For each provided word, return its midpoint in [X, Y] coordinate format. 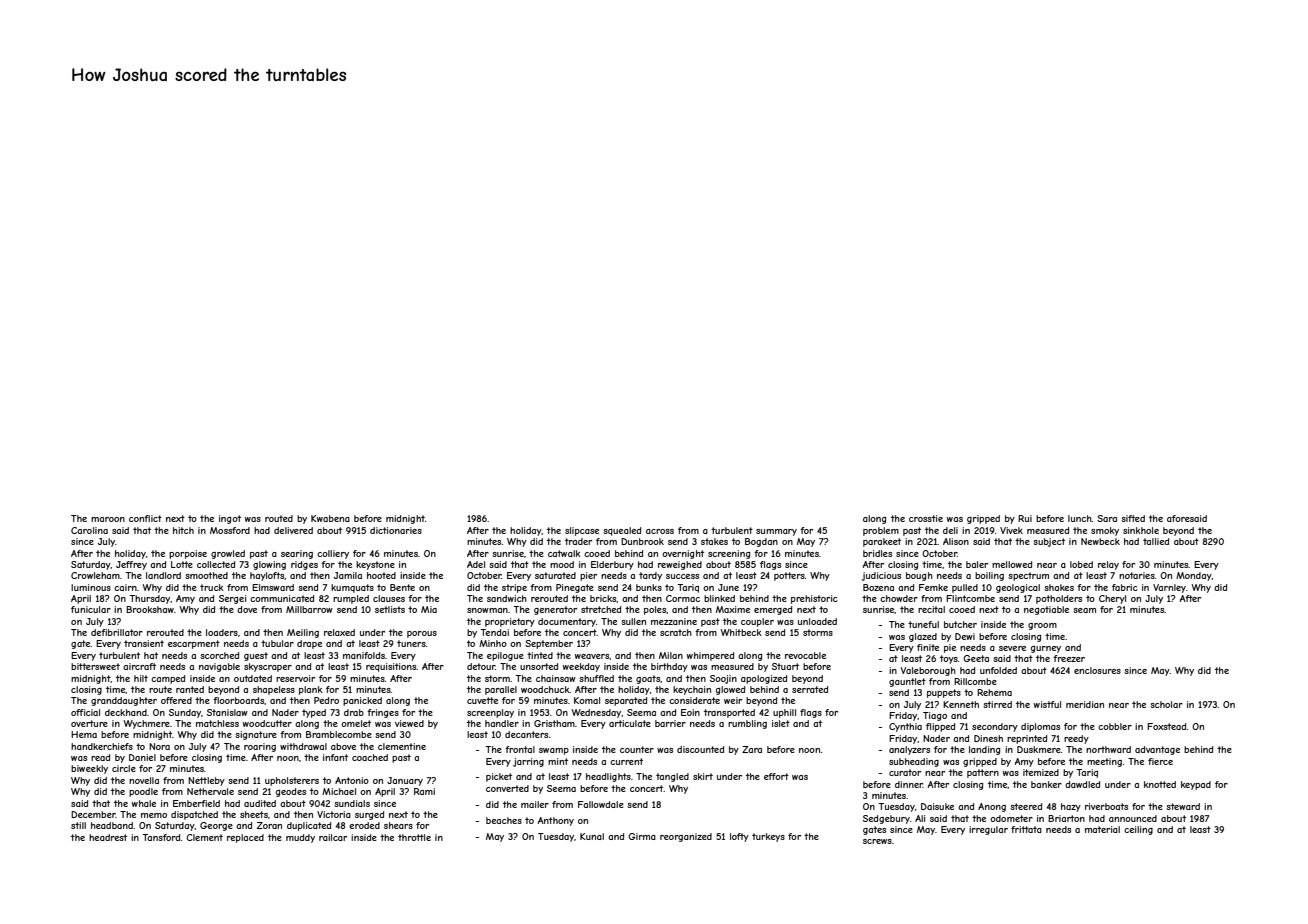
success [682, 576]
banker [1046, 784]
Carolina [89, 530]
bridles [877, 553]
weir [733, 700]
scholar [1166, 704]
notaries [1137, 575]
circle [124, 768]
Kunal [592, 836]
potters [789, 576]
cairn [125, 587]
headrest [108, 837]
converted [507, 788]
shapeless [274, 690]
